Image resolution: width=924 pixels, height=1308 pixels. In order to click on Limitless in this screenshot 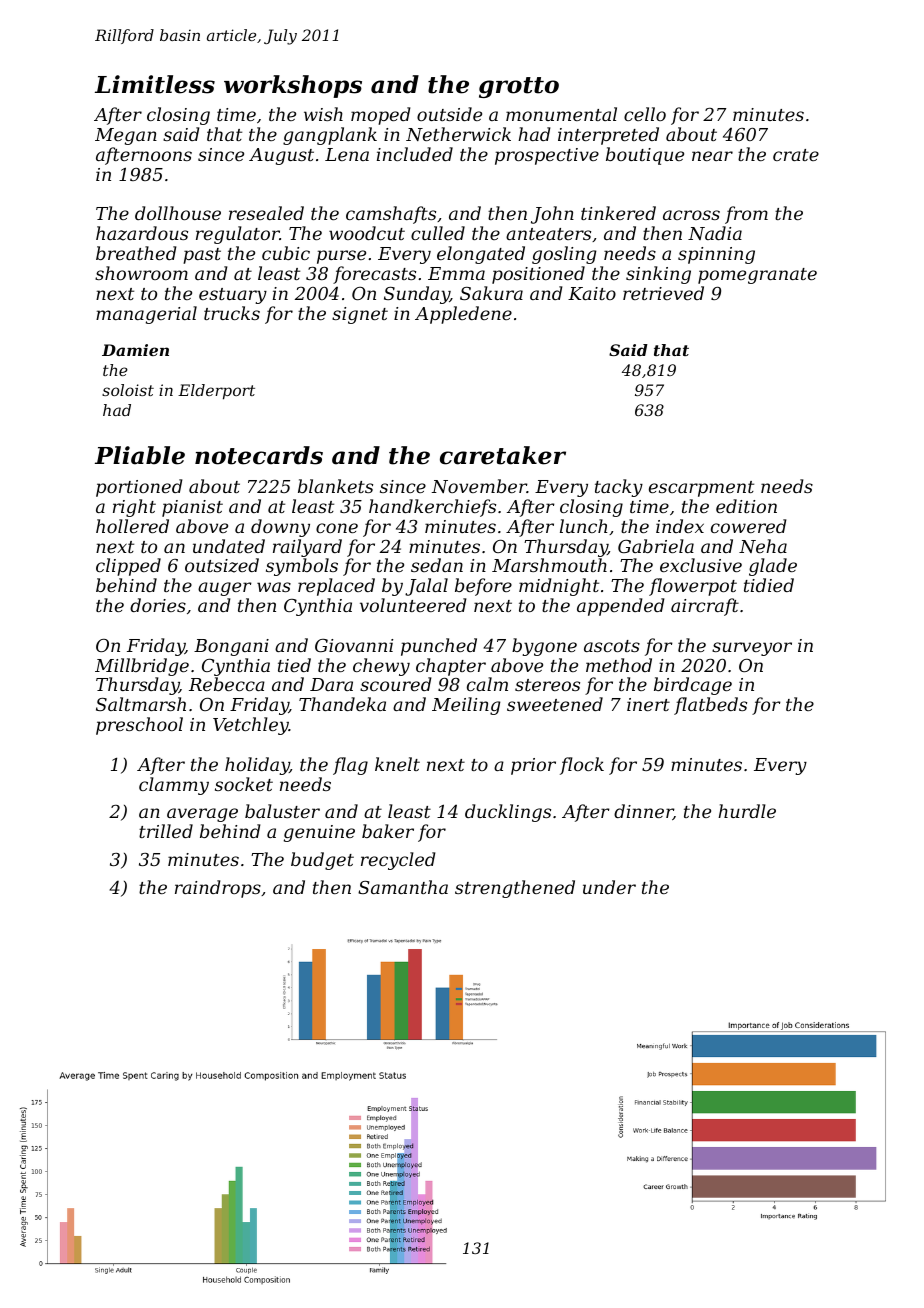, I will do `click(155, 84)`.
